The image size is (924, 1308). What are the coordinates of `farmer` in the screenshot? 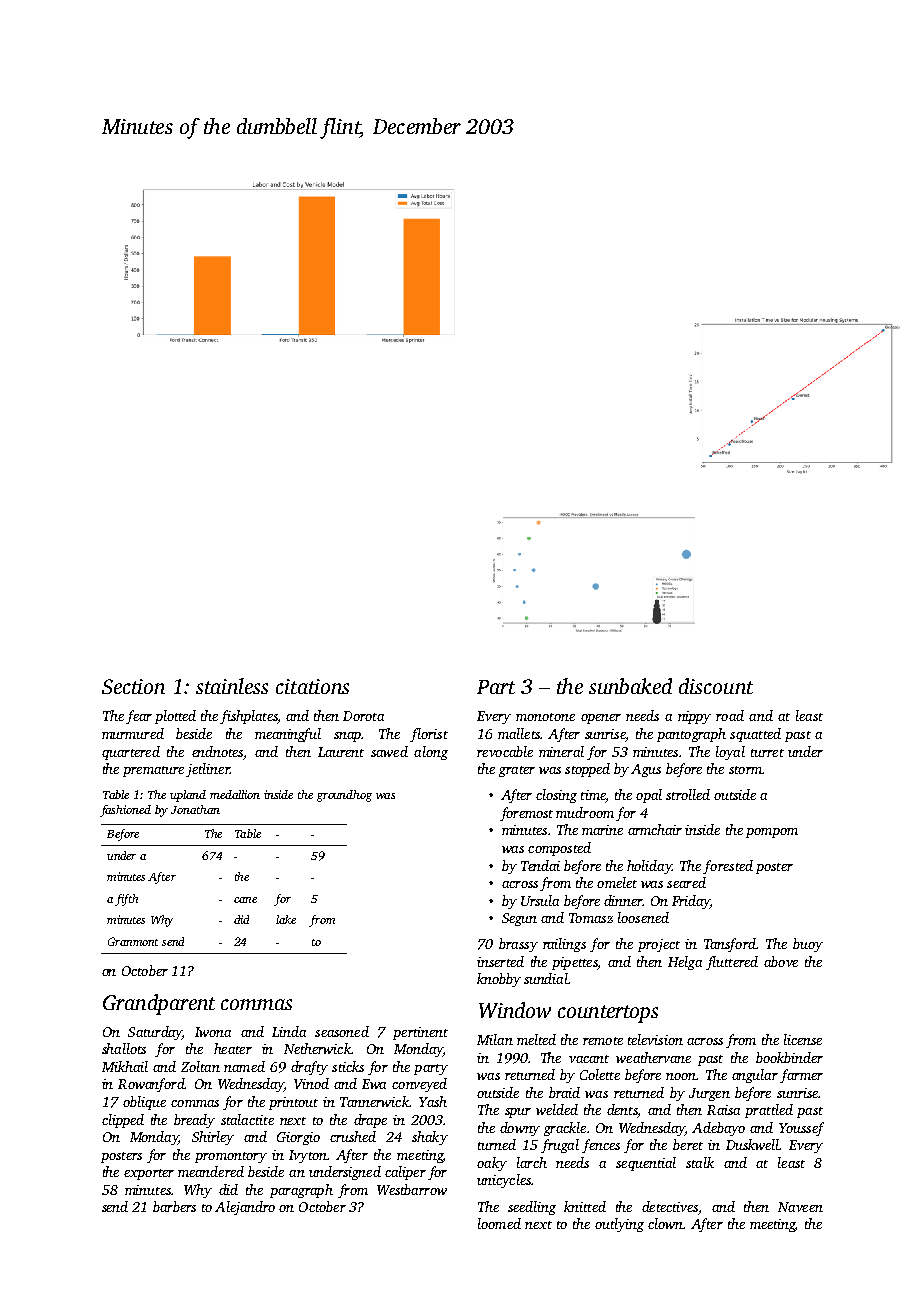 It's located at (801, 1076).
